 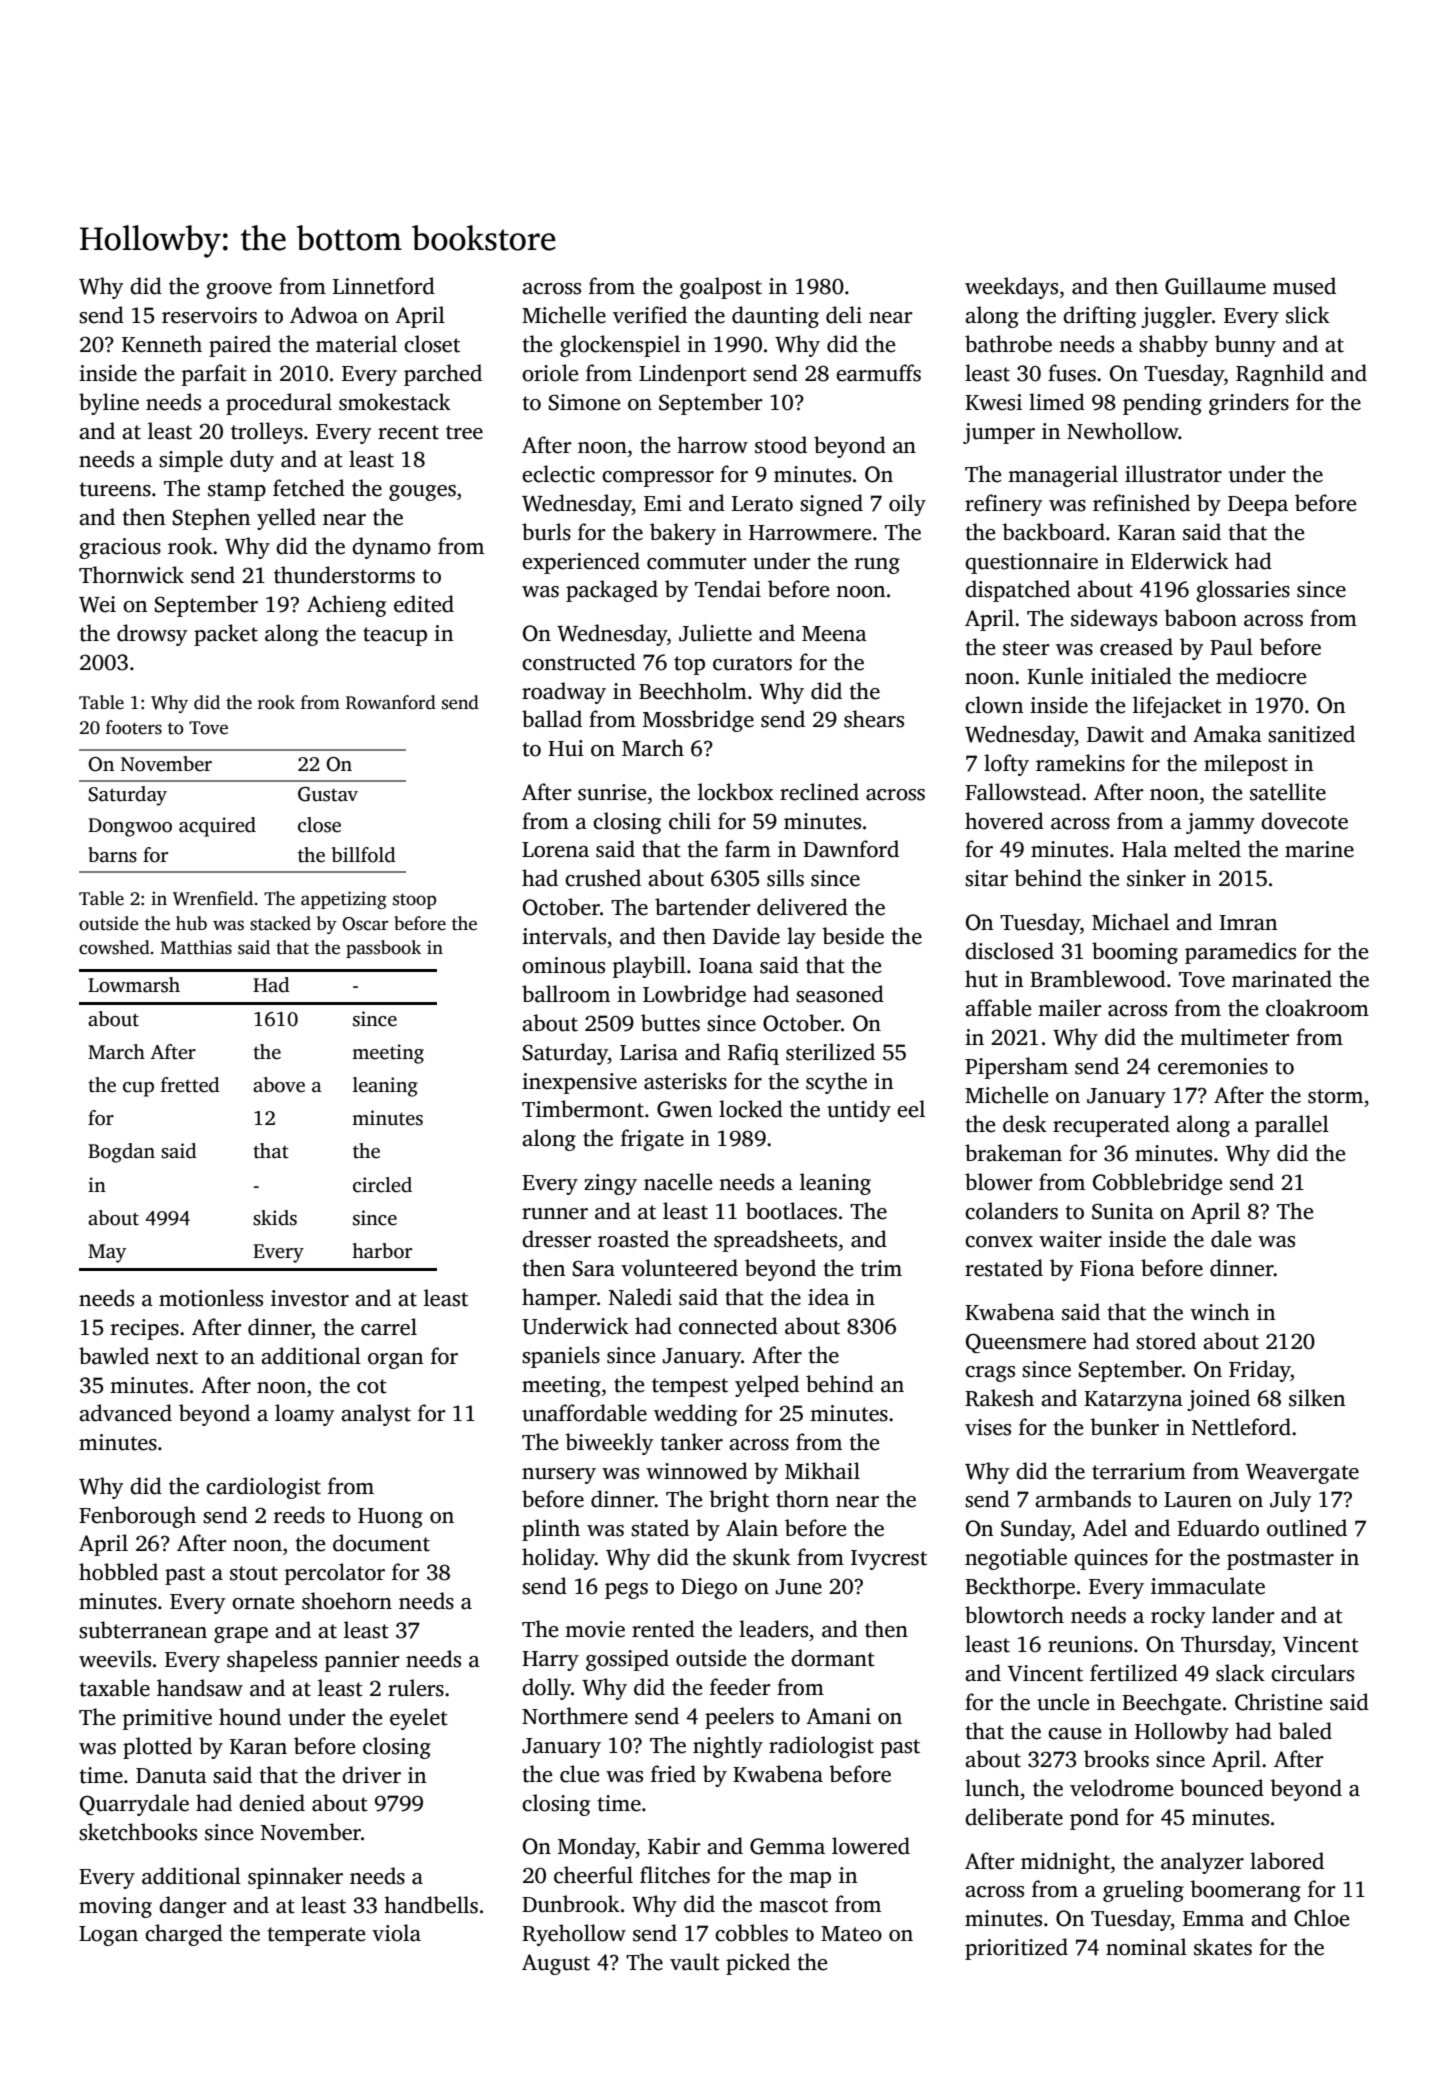 What do you see at coordinates (324, 315) in the image?
I see `Adwoa` at bounding box center [324, 315].
